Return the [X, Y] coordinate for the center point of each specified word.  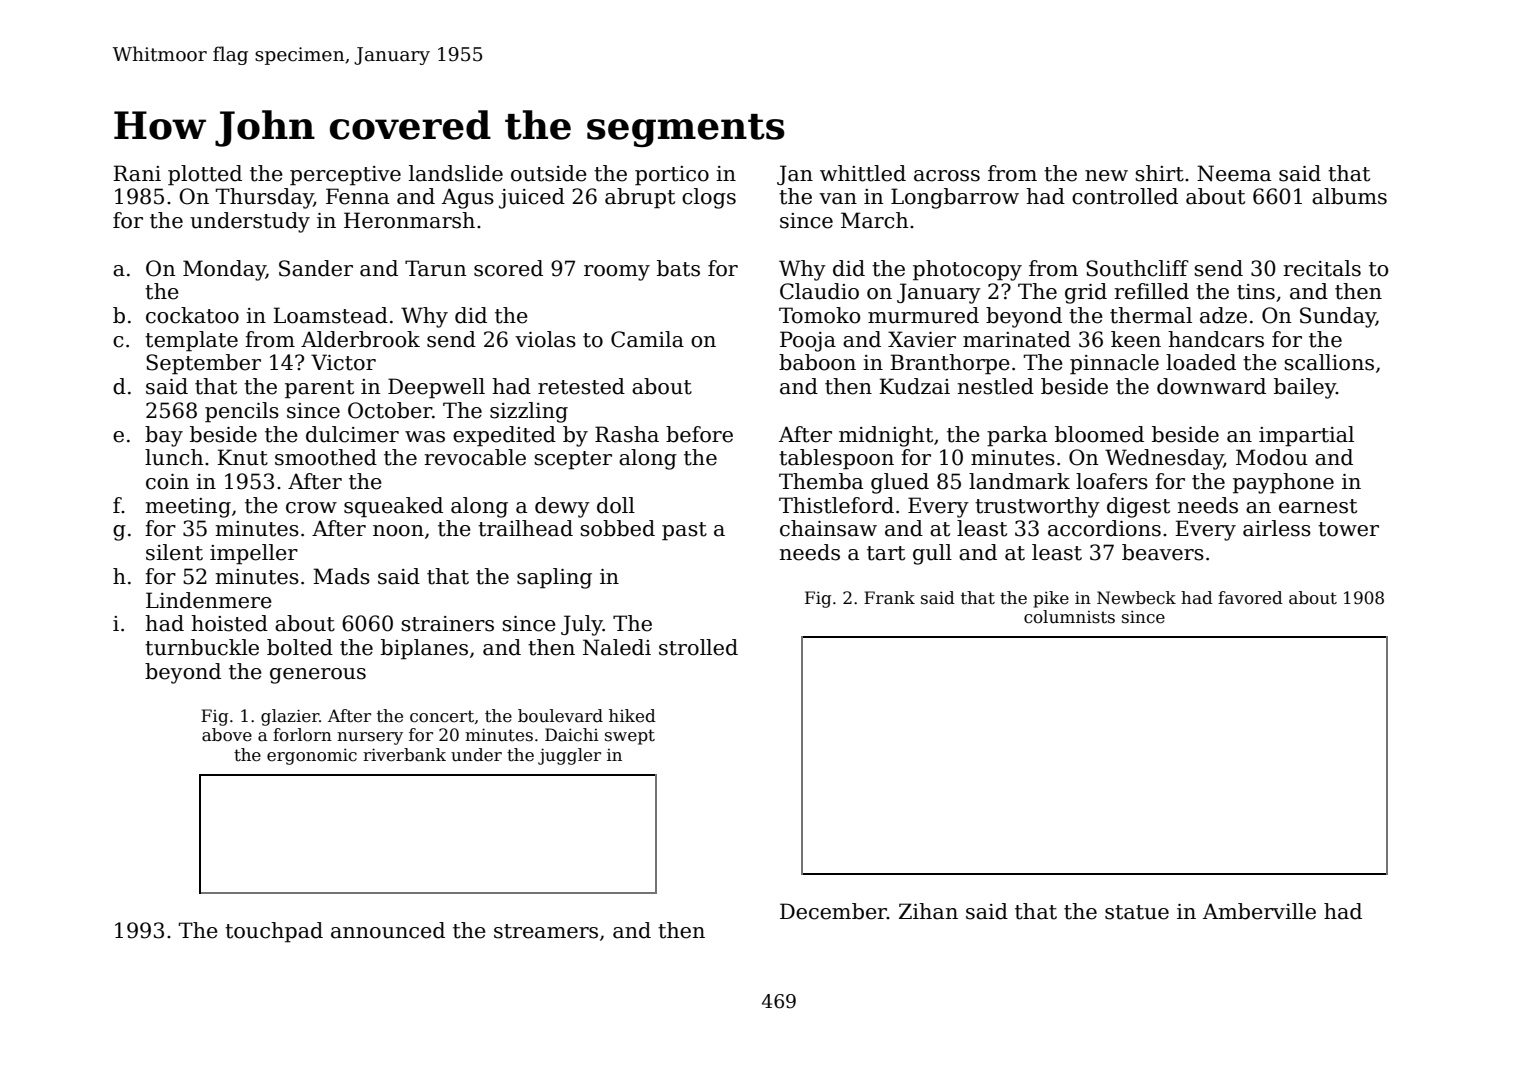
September [203, 364]
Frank [889, 598]
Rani [137, 173]
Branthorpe [950, 364]
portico [672, 176]
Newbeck [1136, 598]
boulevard [560, 716]
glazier [290, 717]
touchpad [274, 932]
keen [1136, 339]
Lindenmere [209, 600]
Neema [1234, 173]
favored [1250, 598]
